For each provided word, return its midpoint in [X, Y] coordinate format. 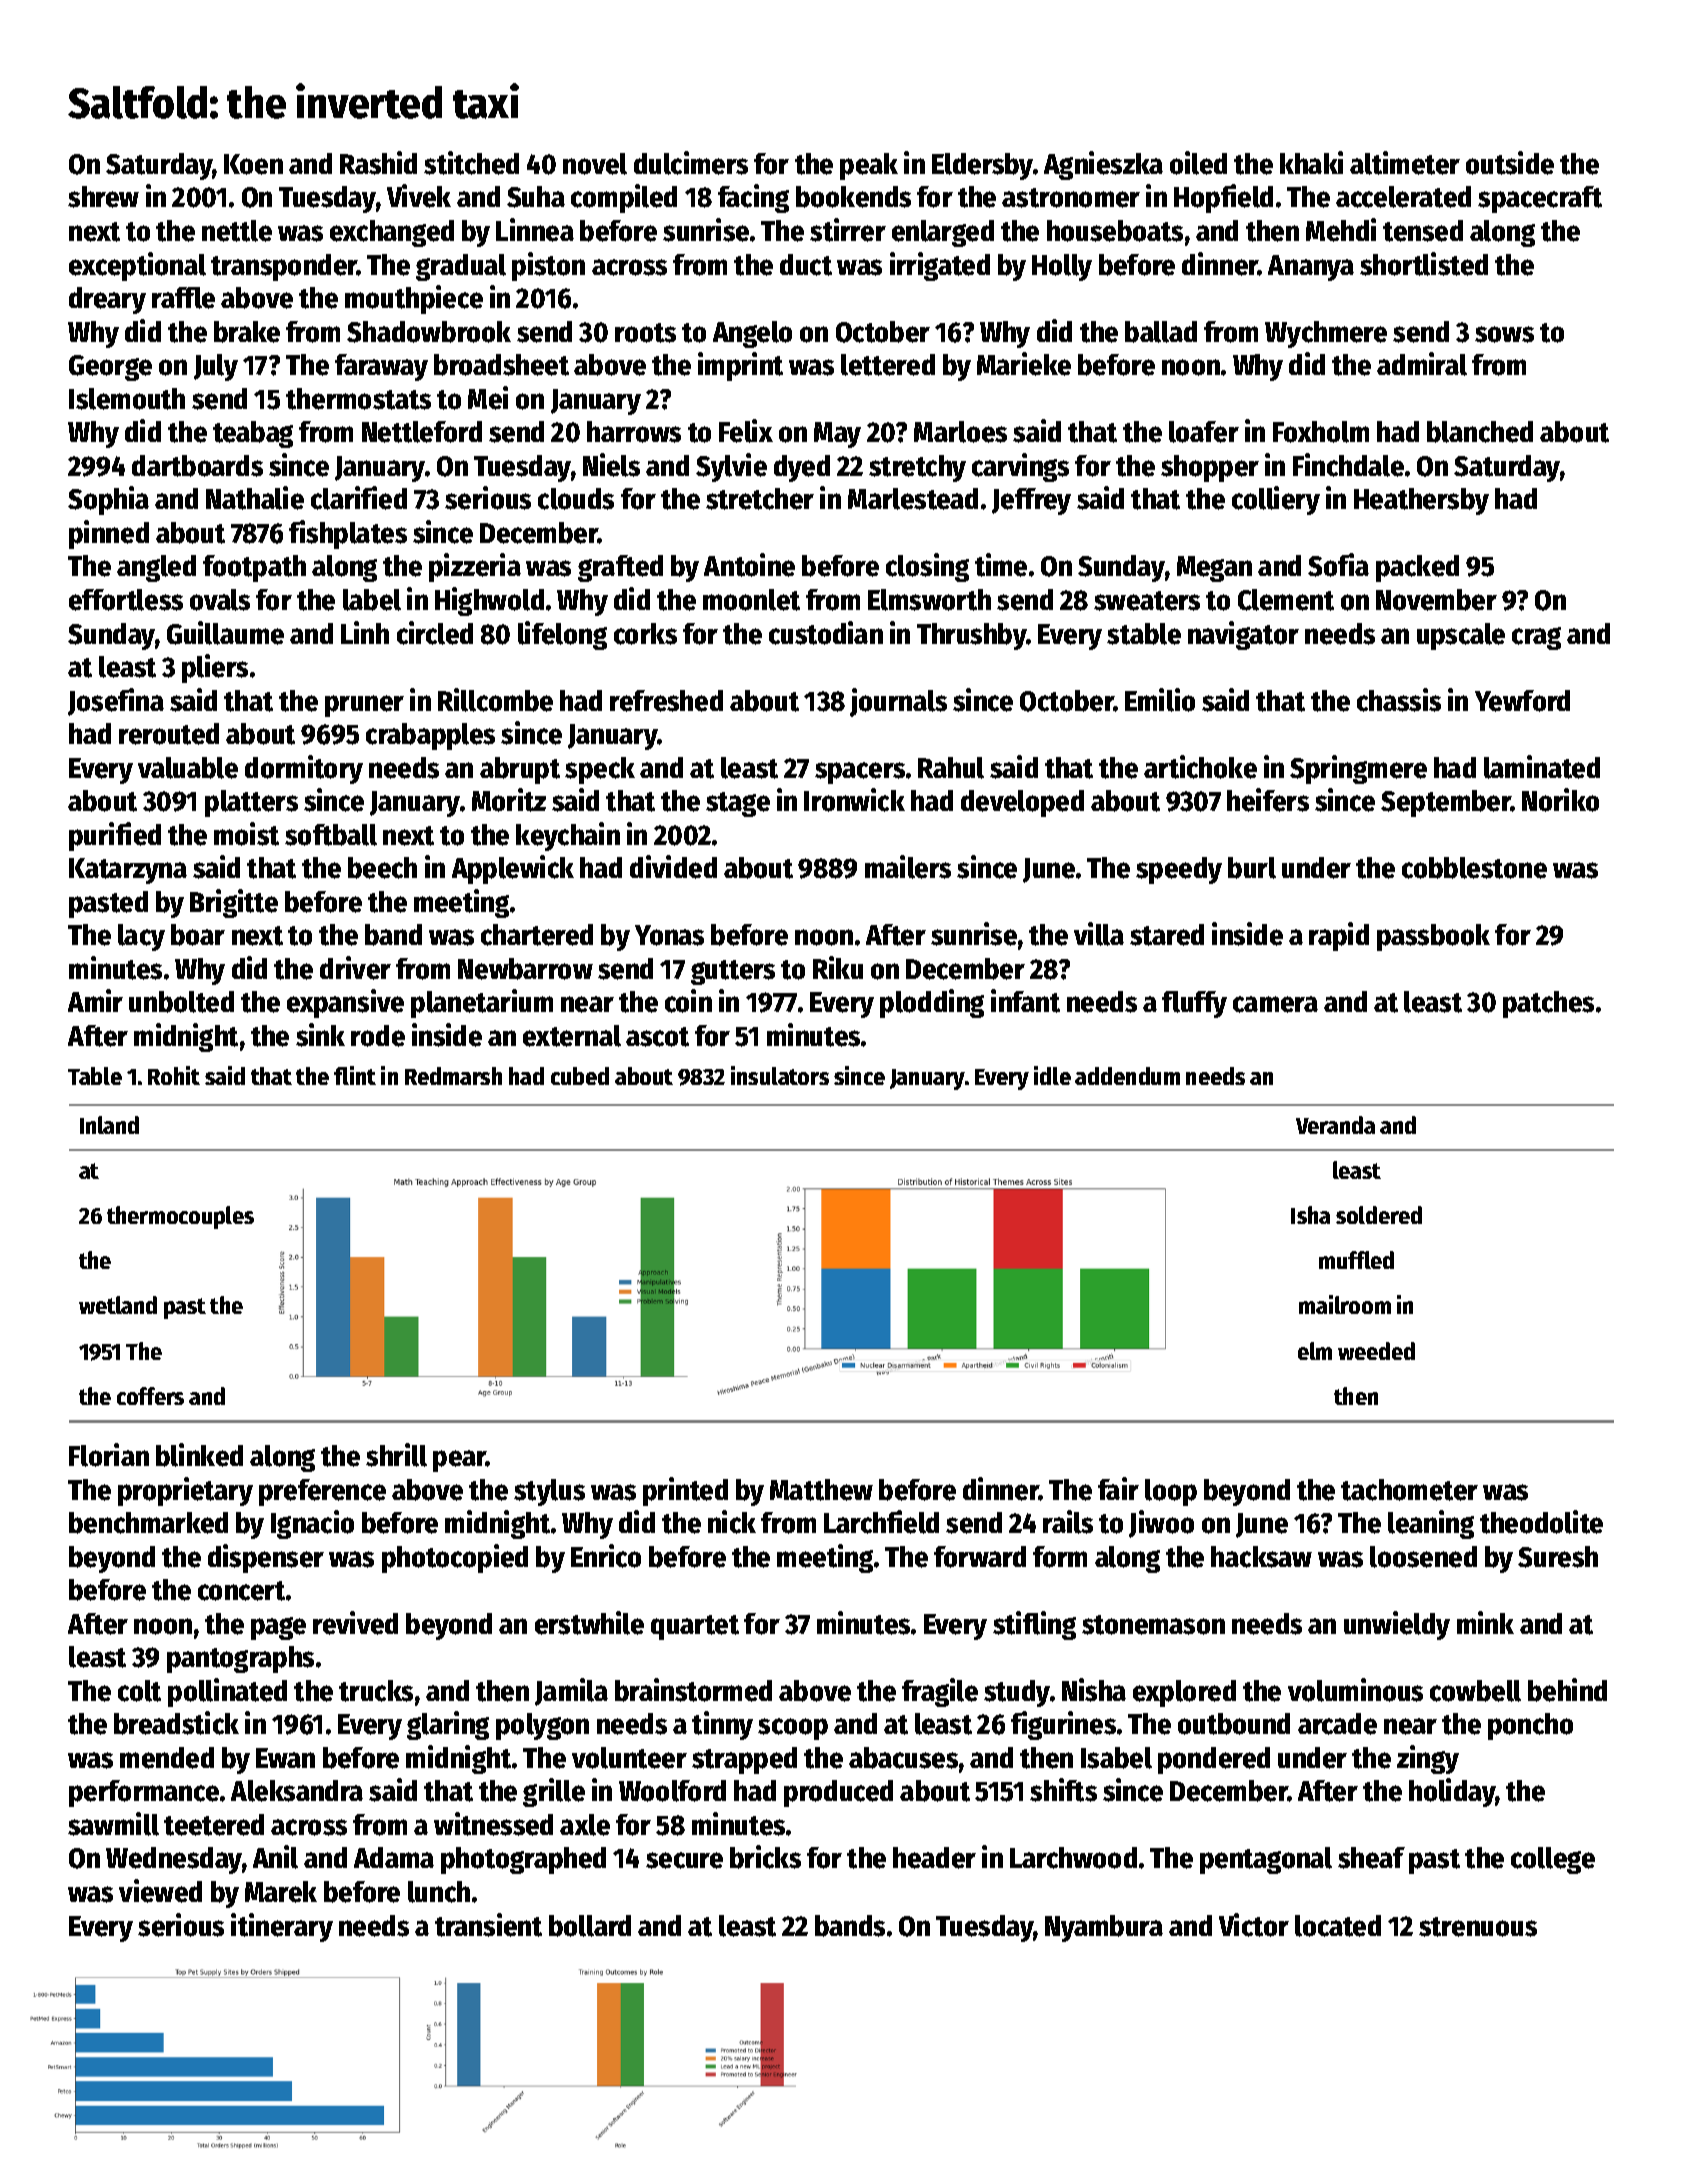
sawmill [113, 1824]
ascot [657, 1037]
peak [869, 166]
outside [1510, 163]
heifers [1268, 800]
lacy [141, 937]
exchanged [392, 233]
